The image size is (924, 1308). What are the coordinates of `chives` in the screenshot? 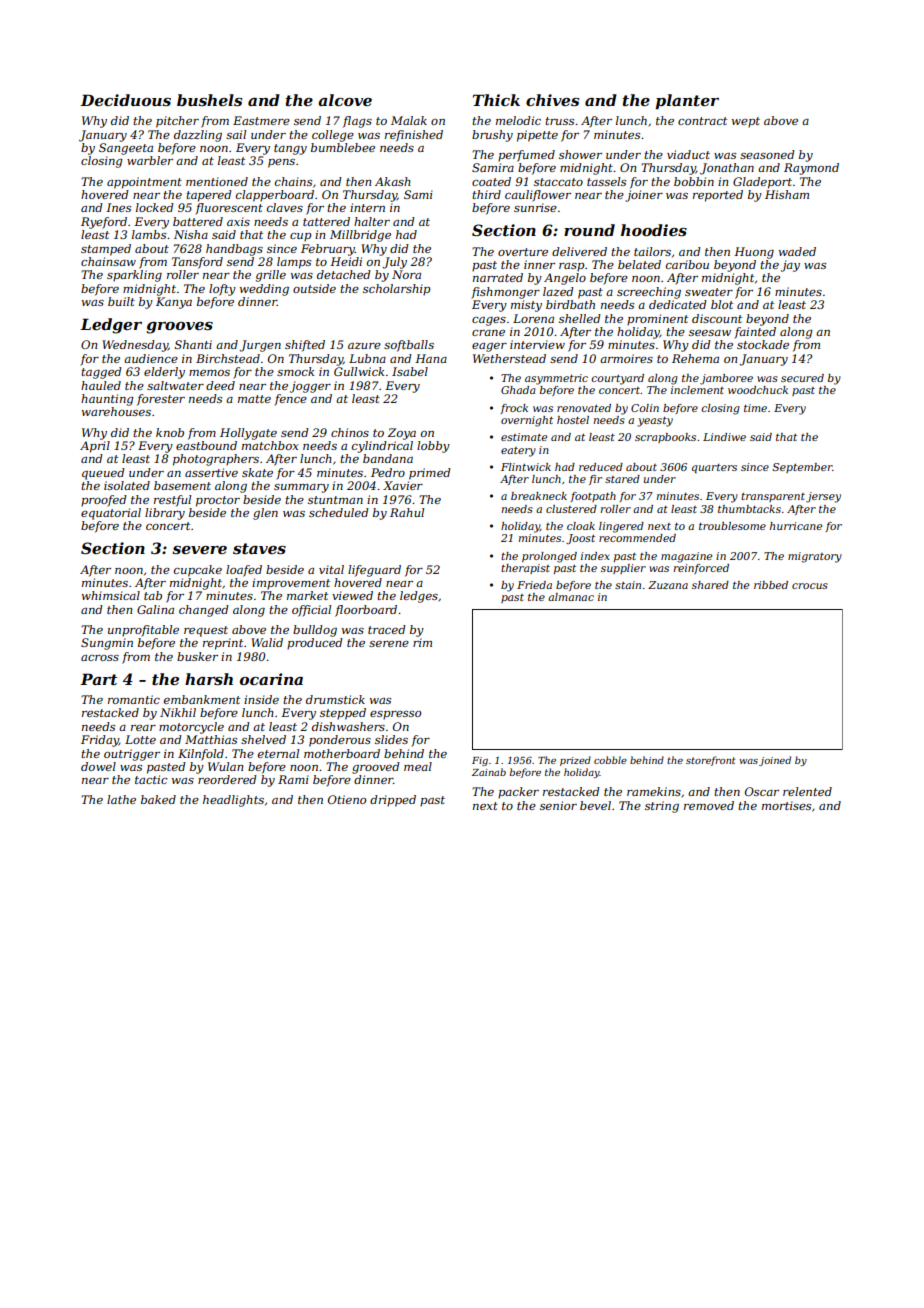 It's located at (553, 100).
